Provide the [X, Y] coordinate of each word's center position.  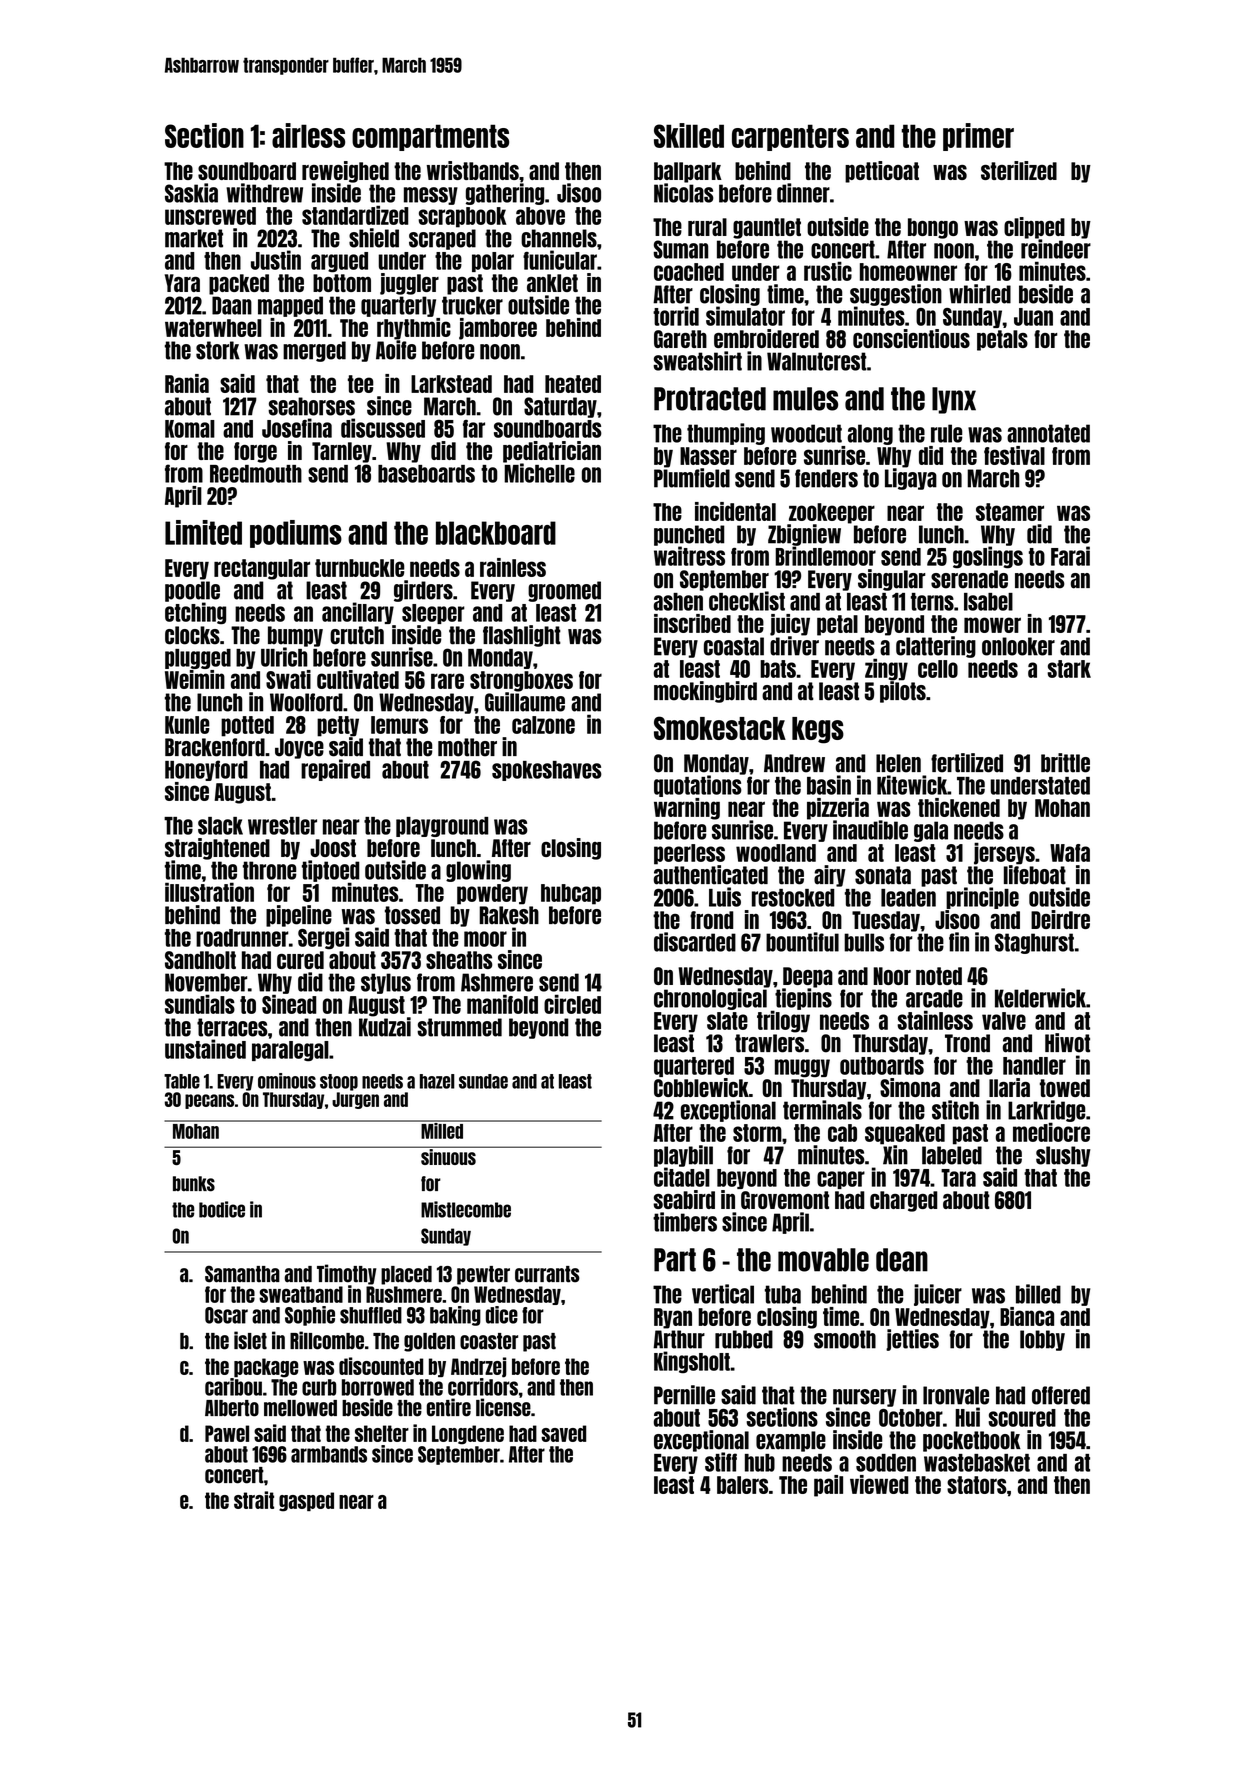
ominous [287, 1081]
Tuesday [886, 921]
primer [978, 137]
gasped [306, 1502]
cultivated [358, 679]
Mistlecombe [466, 1209]
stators [977, 1485]
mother [467, 747]
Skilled [689, 135]
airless [308, 135]
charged [904, 1201]
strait [254, 1500]
